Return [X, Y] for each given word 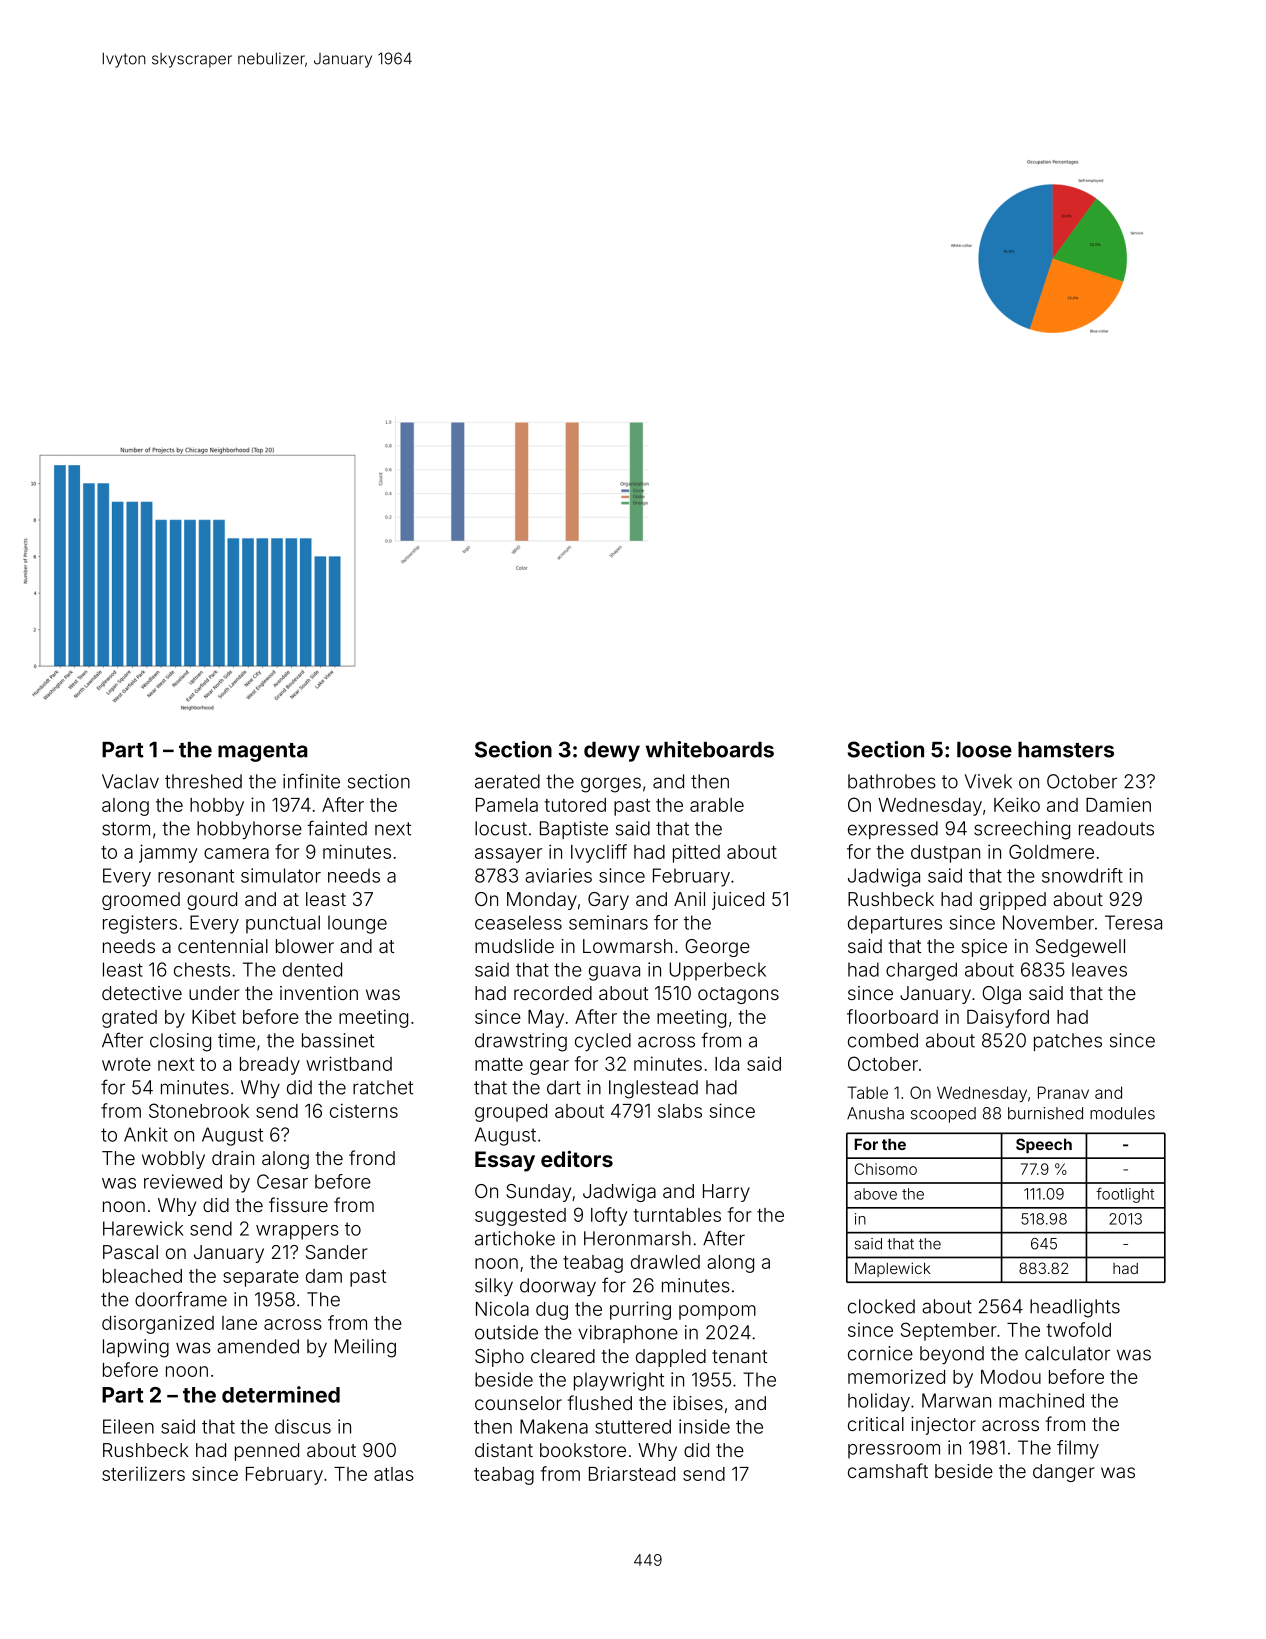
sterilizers [143, 1473]
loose [984, 750]
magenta [263, 752]
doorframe [181, 1299]
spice [984, 948]
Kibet [214, 1016]
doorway [558, 1287]
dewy [612, 752]
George [717, 948]
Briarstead [632, 1473]
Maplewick [892, 1269]
